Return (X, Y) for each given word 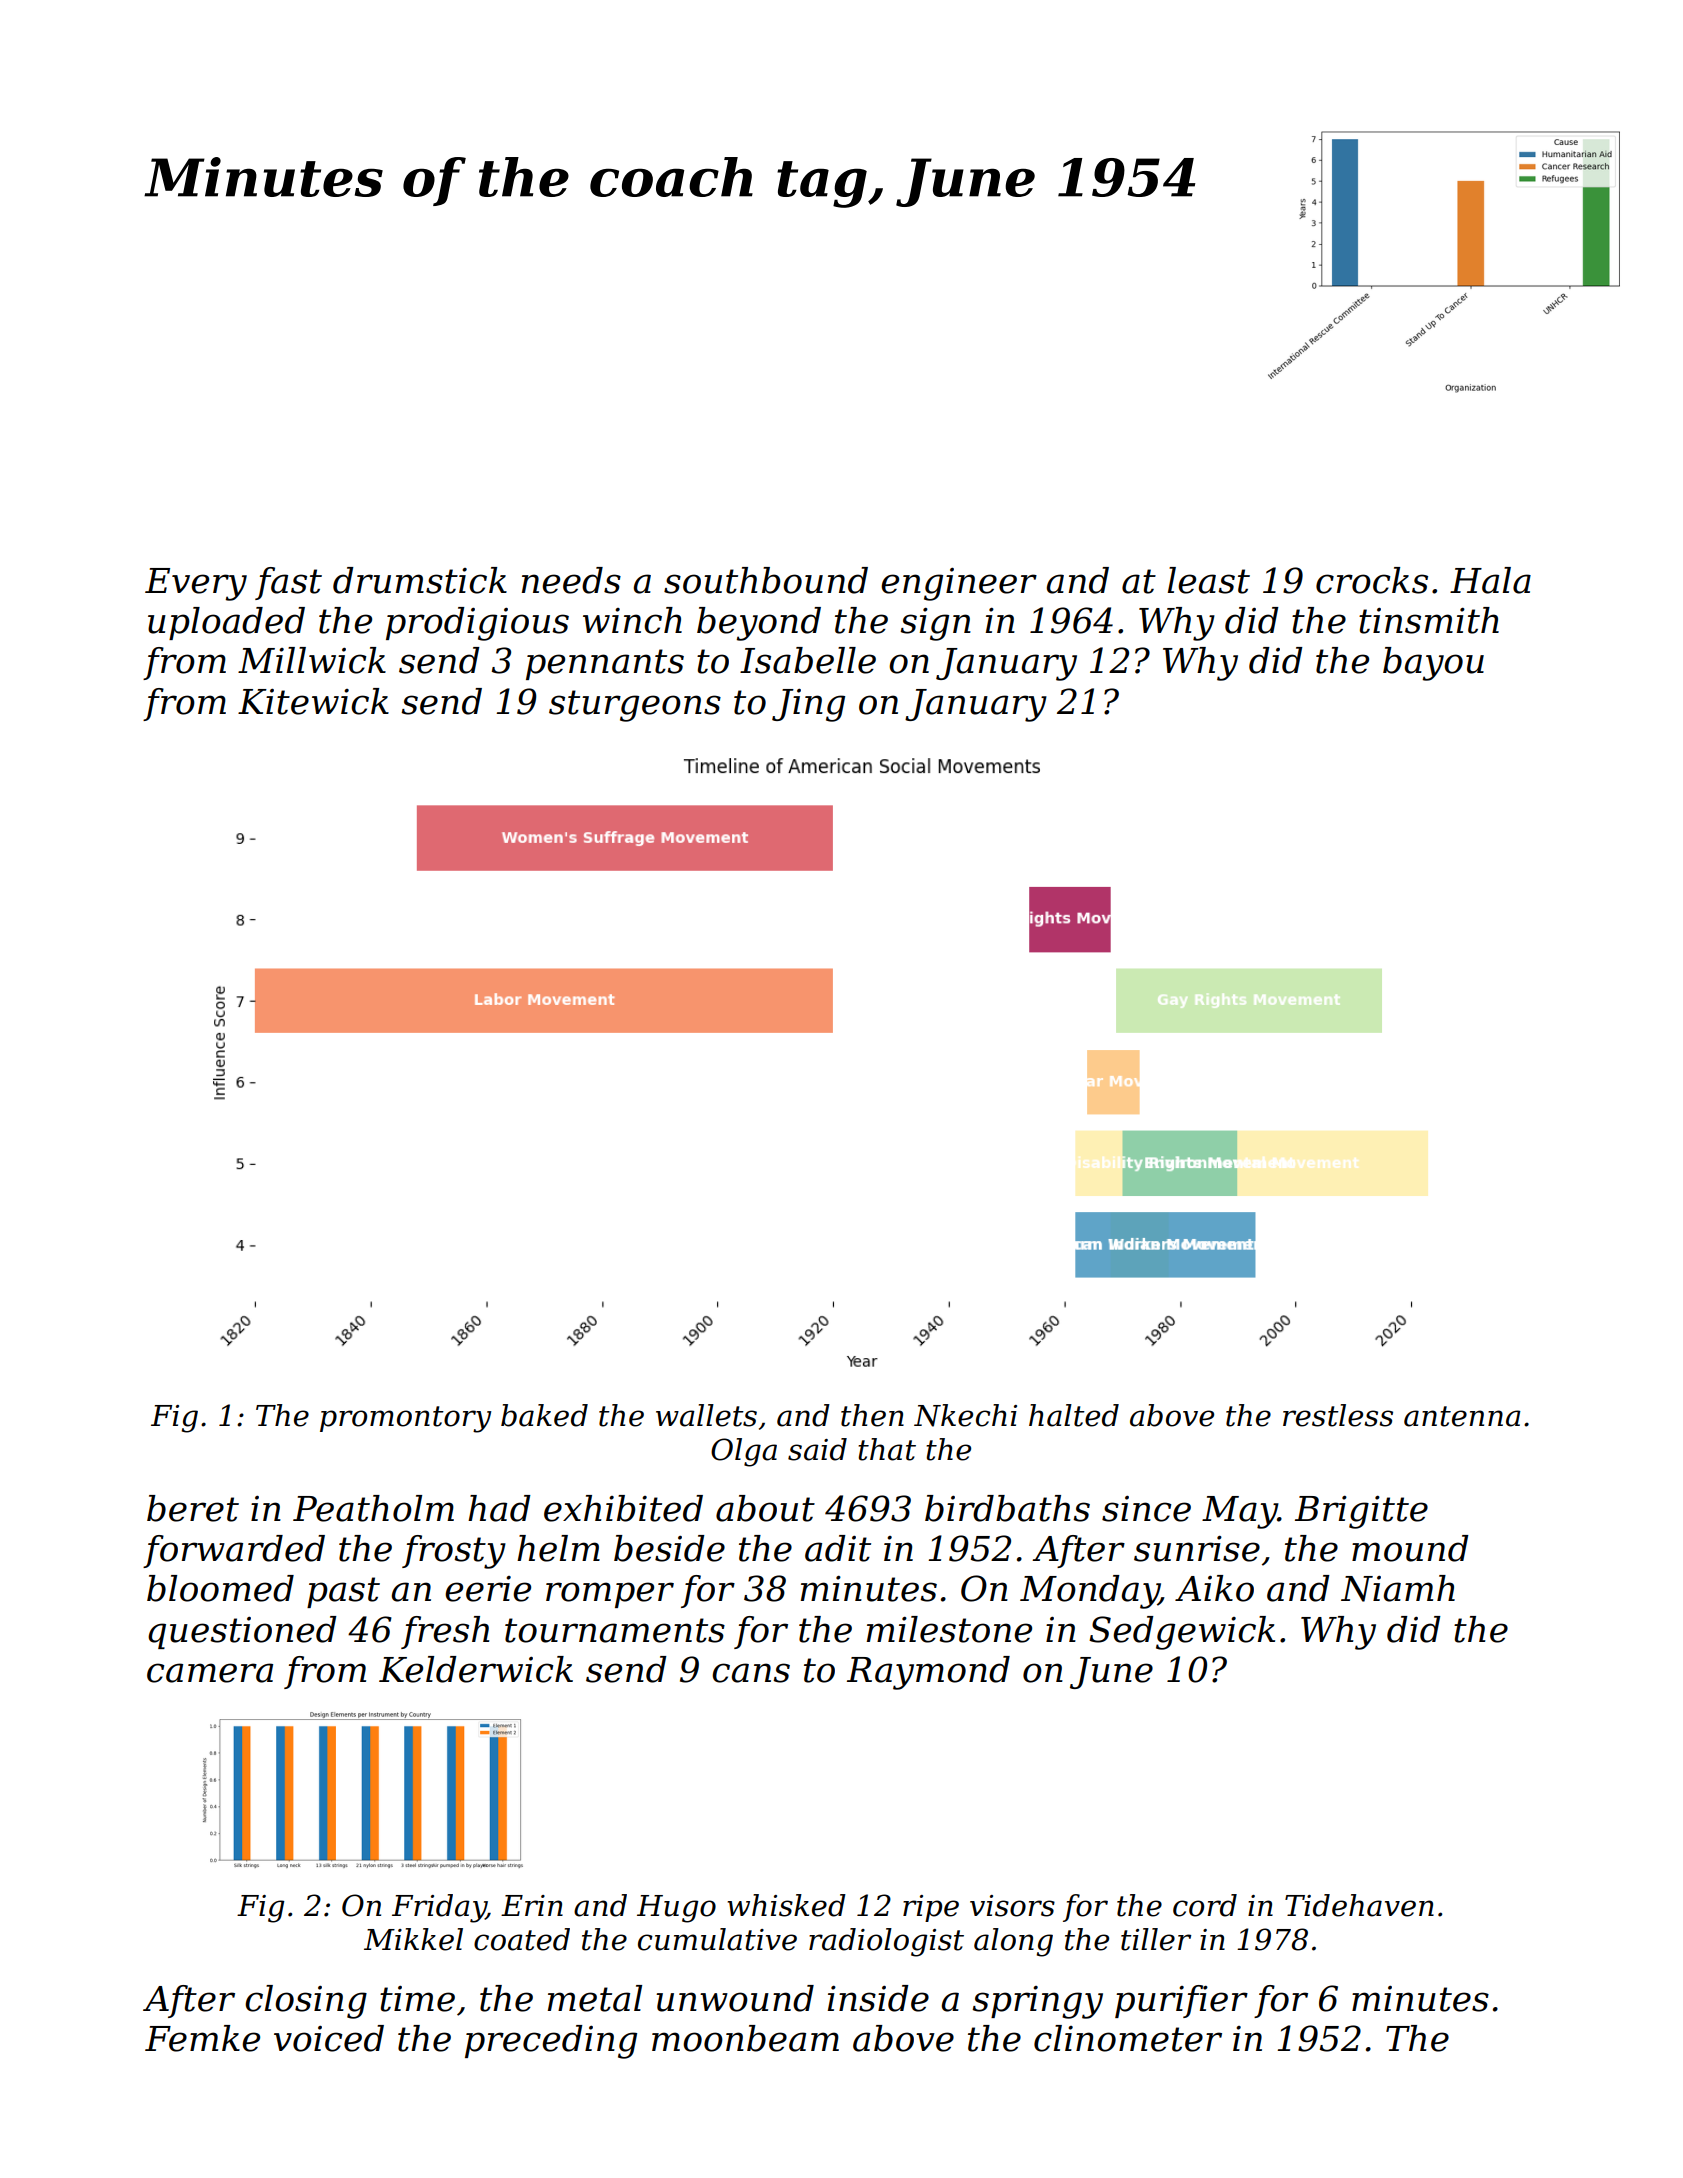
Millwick (312, 660)
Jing (808, 705)
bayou (1433, 664)
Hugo (676, 1909)
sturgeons (635, 706)
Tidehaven (1359, 1905)
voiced (329, 2038)
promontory (405, 1419)
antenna (1462, 1416)
